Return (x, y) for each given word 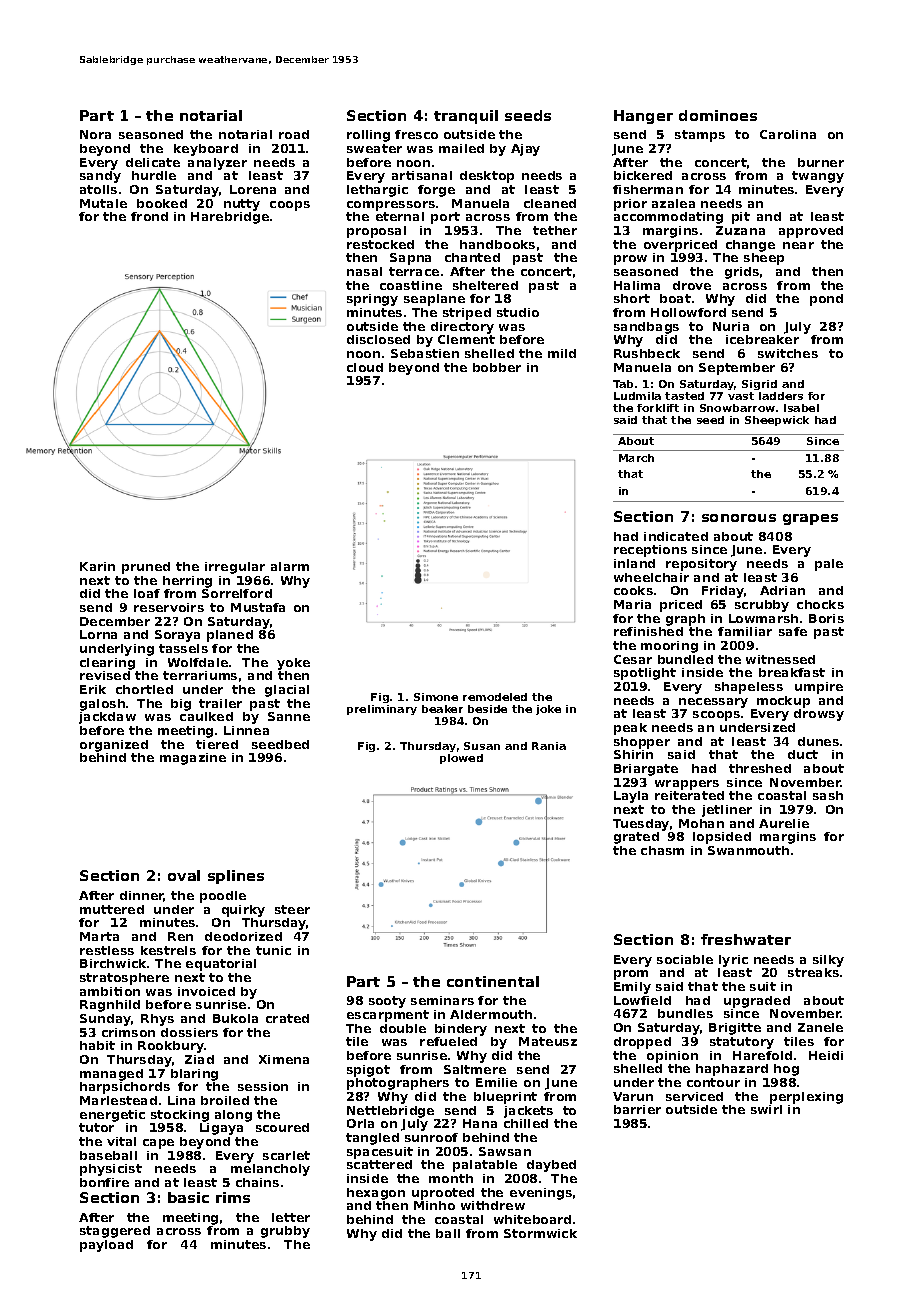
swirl (766, 1109)
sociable (685, 959)
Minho (434, 1205)
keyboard (206, 150)
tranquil (466, 117)
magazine (193, 759)
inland (634, 563)
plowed (461, 759)
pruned (146, 568)
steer (292, 909)
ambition (110, 991)
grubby (285, 1232)
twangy (818, 177)
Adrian (782, 590)
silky (828, 961)
